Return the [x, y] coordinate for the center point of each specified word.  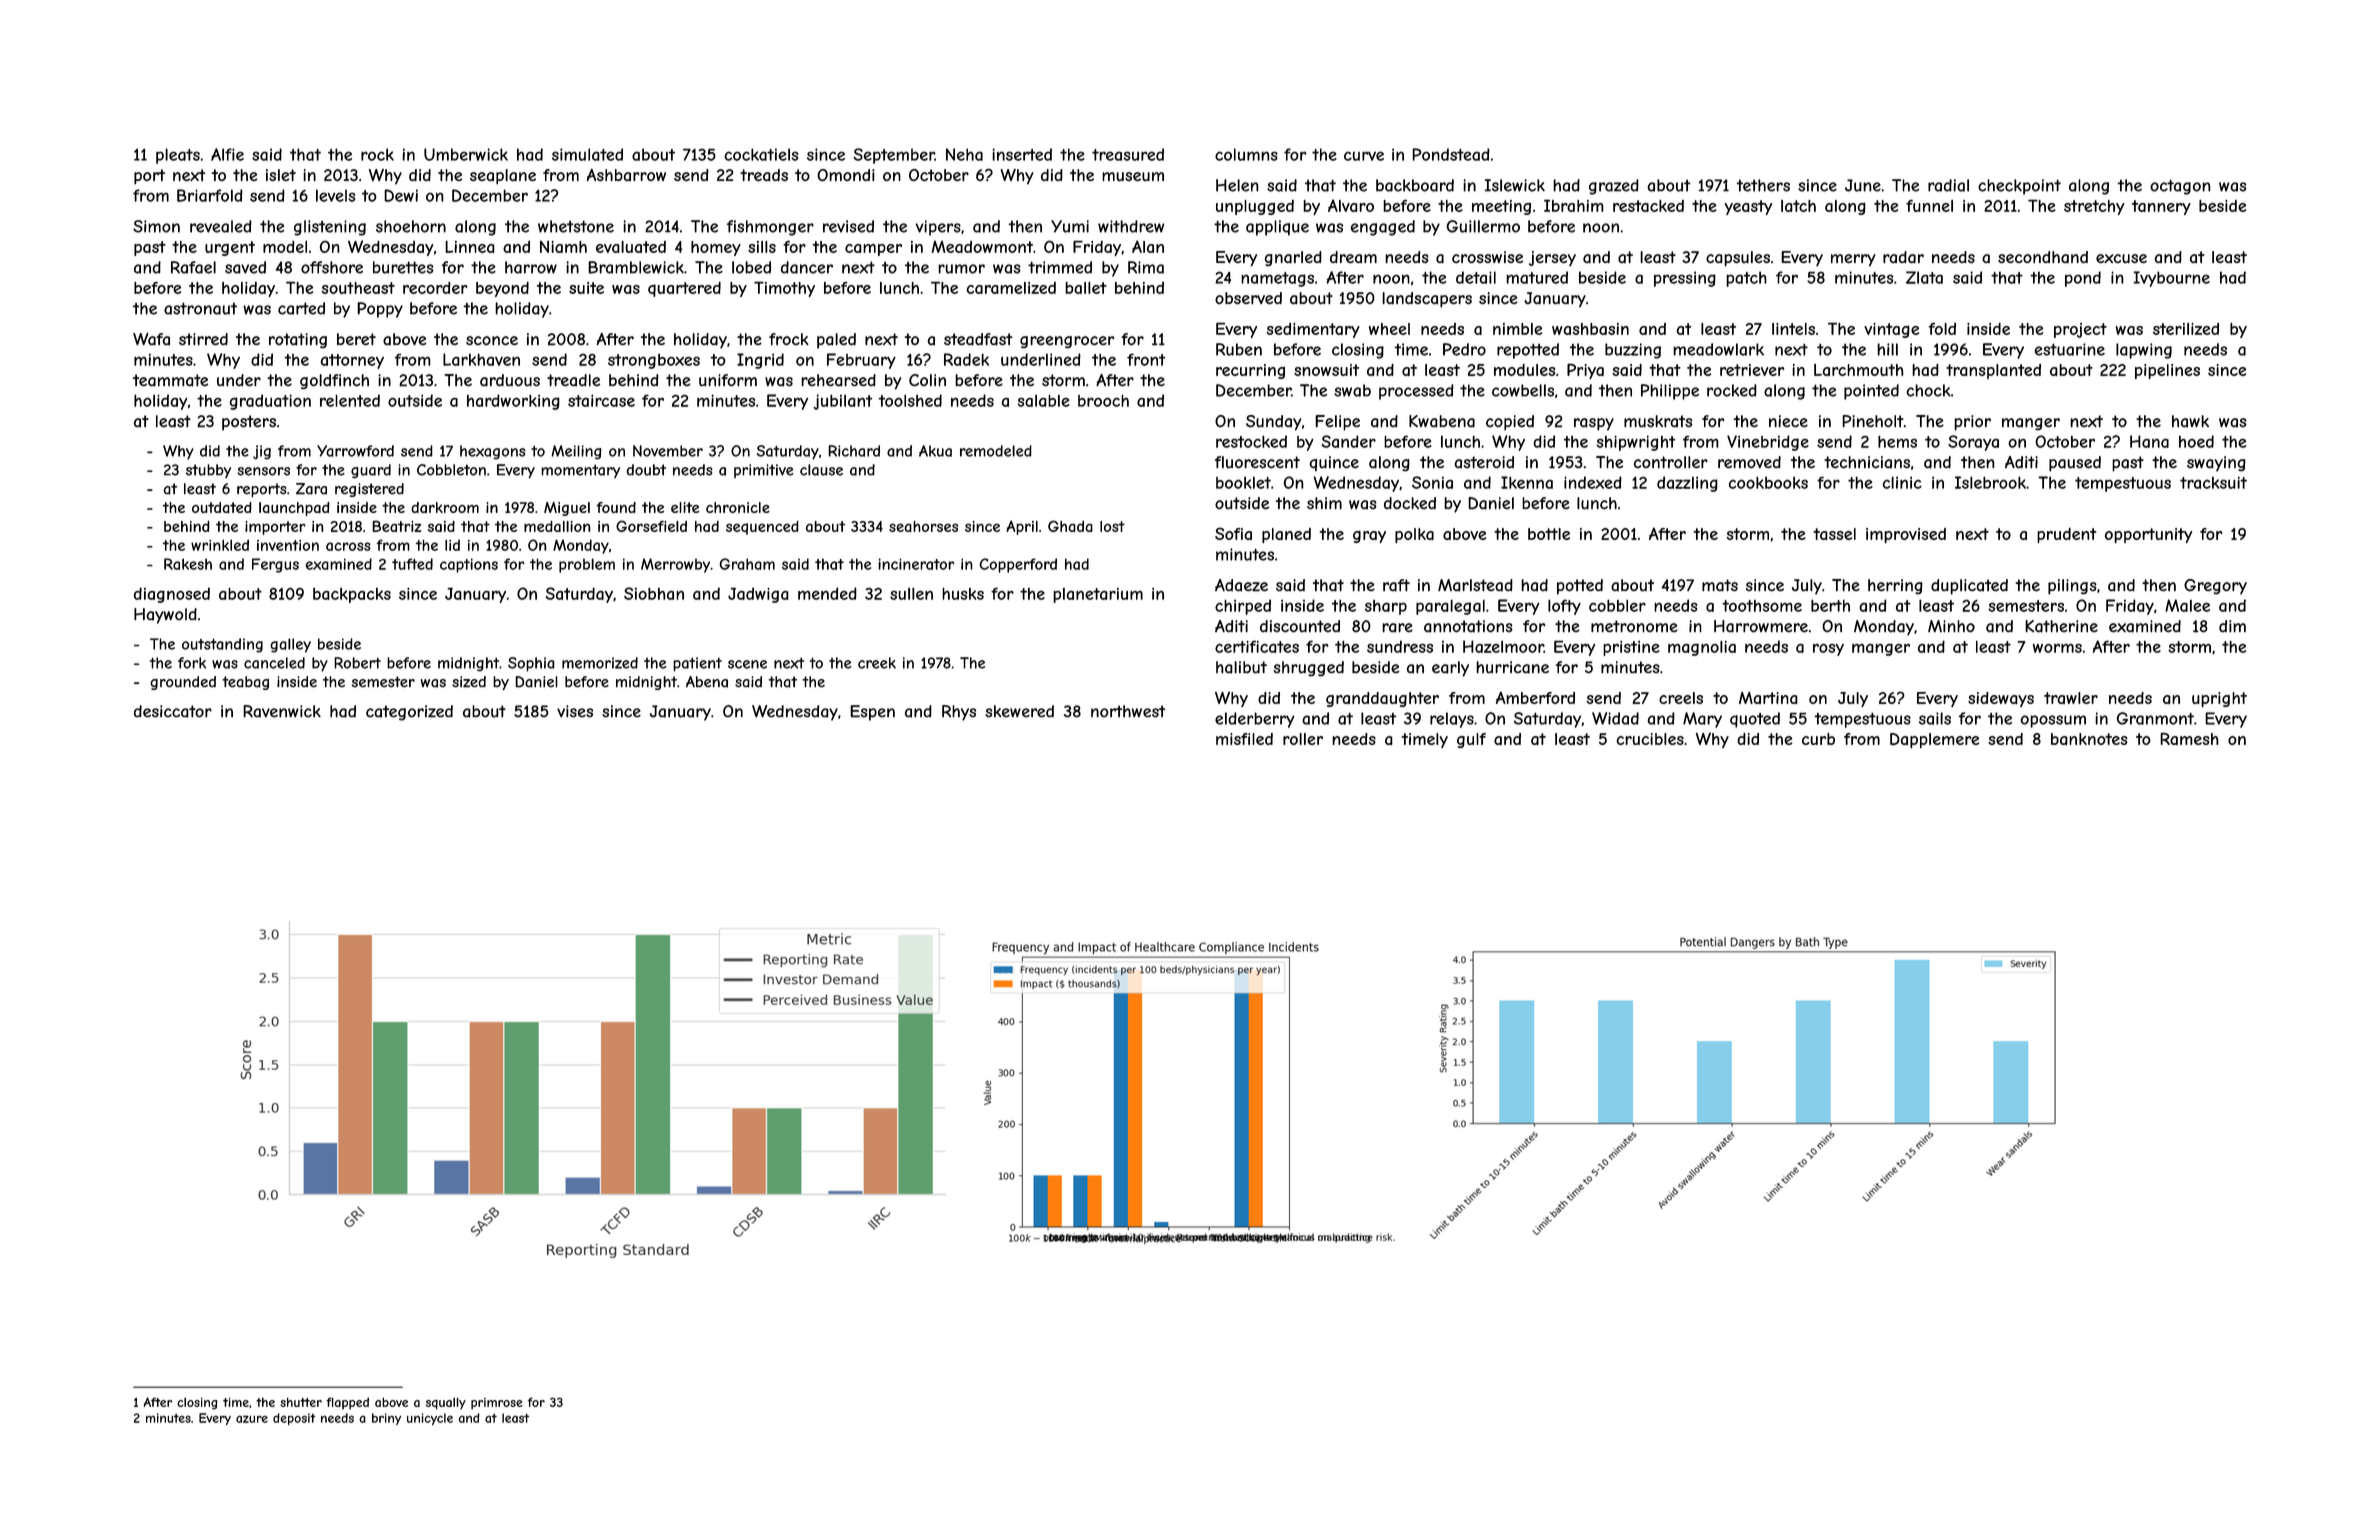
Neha [964, 154]
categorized [409, 713]
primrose [497, 1403]
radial [1948, 185]
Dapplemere [1934, 740]
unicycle [430, 1419]
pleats [178, 156]
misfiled [1244, 739]
